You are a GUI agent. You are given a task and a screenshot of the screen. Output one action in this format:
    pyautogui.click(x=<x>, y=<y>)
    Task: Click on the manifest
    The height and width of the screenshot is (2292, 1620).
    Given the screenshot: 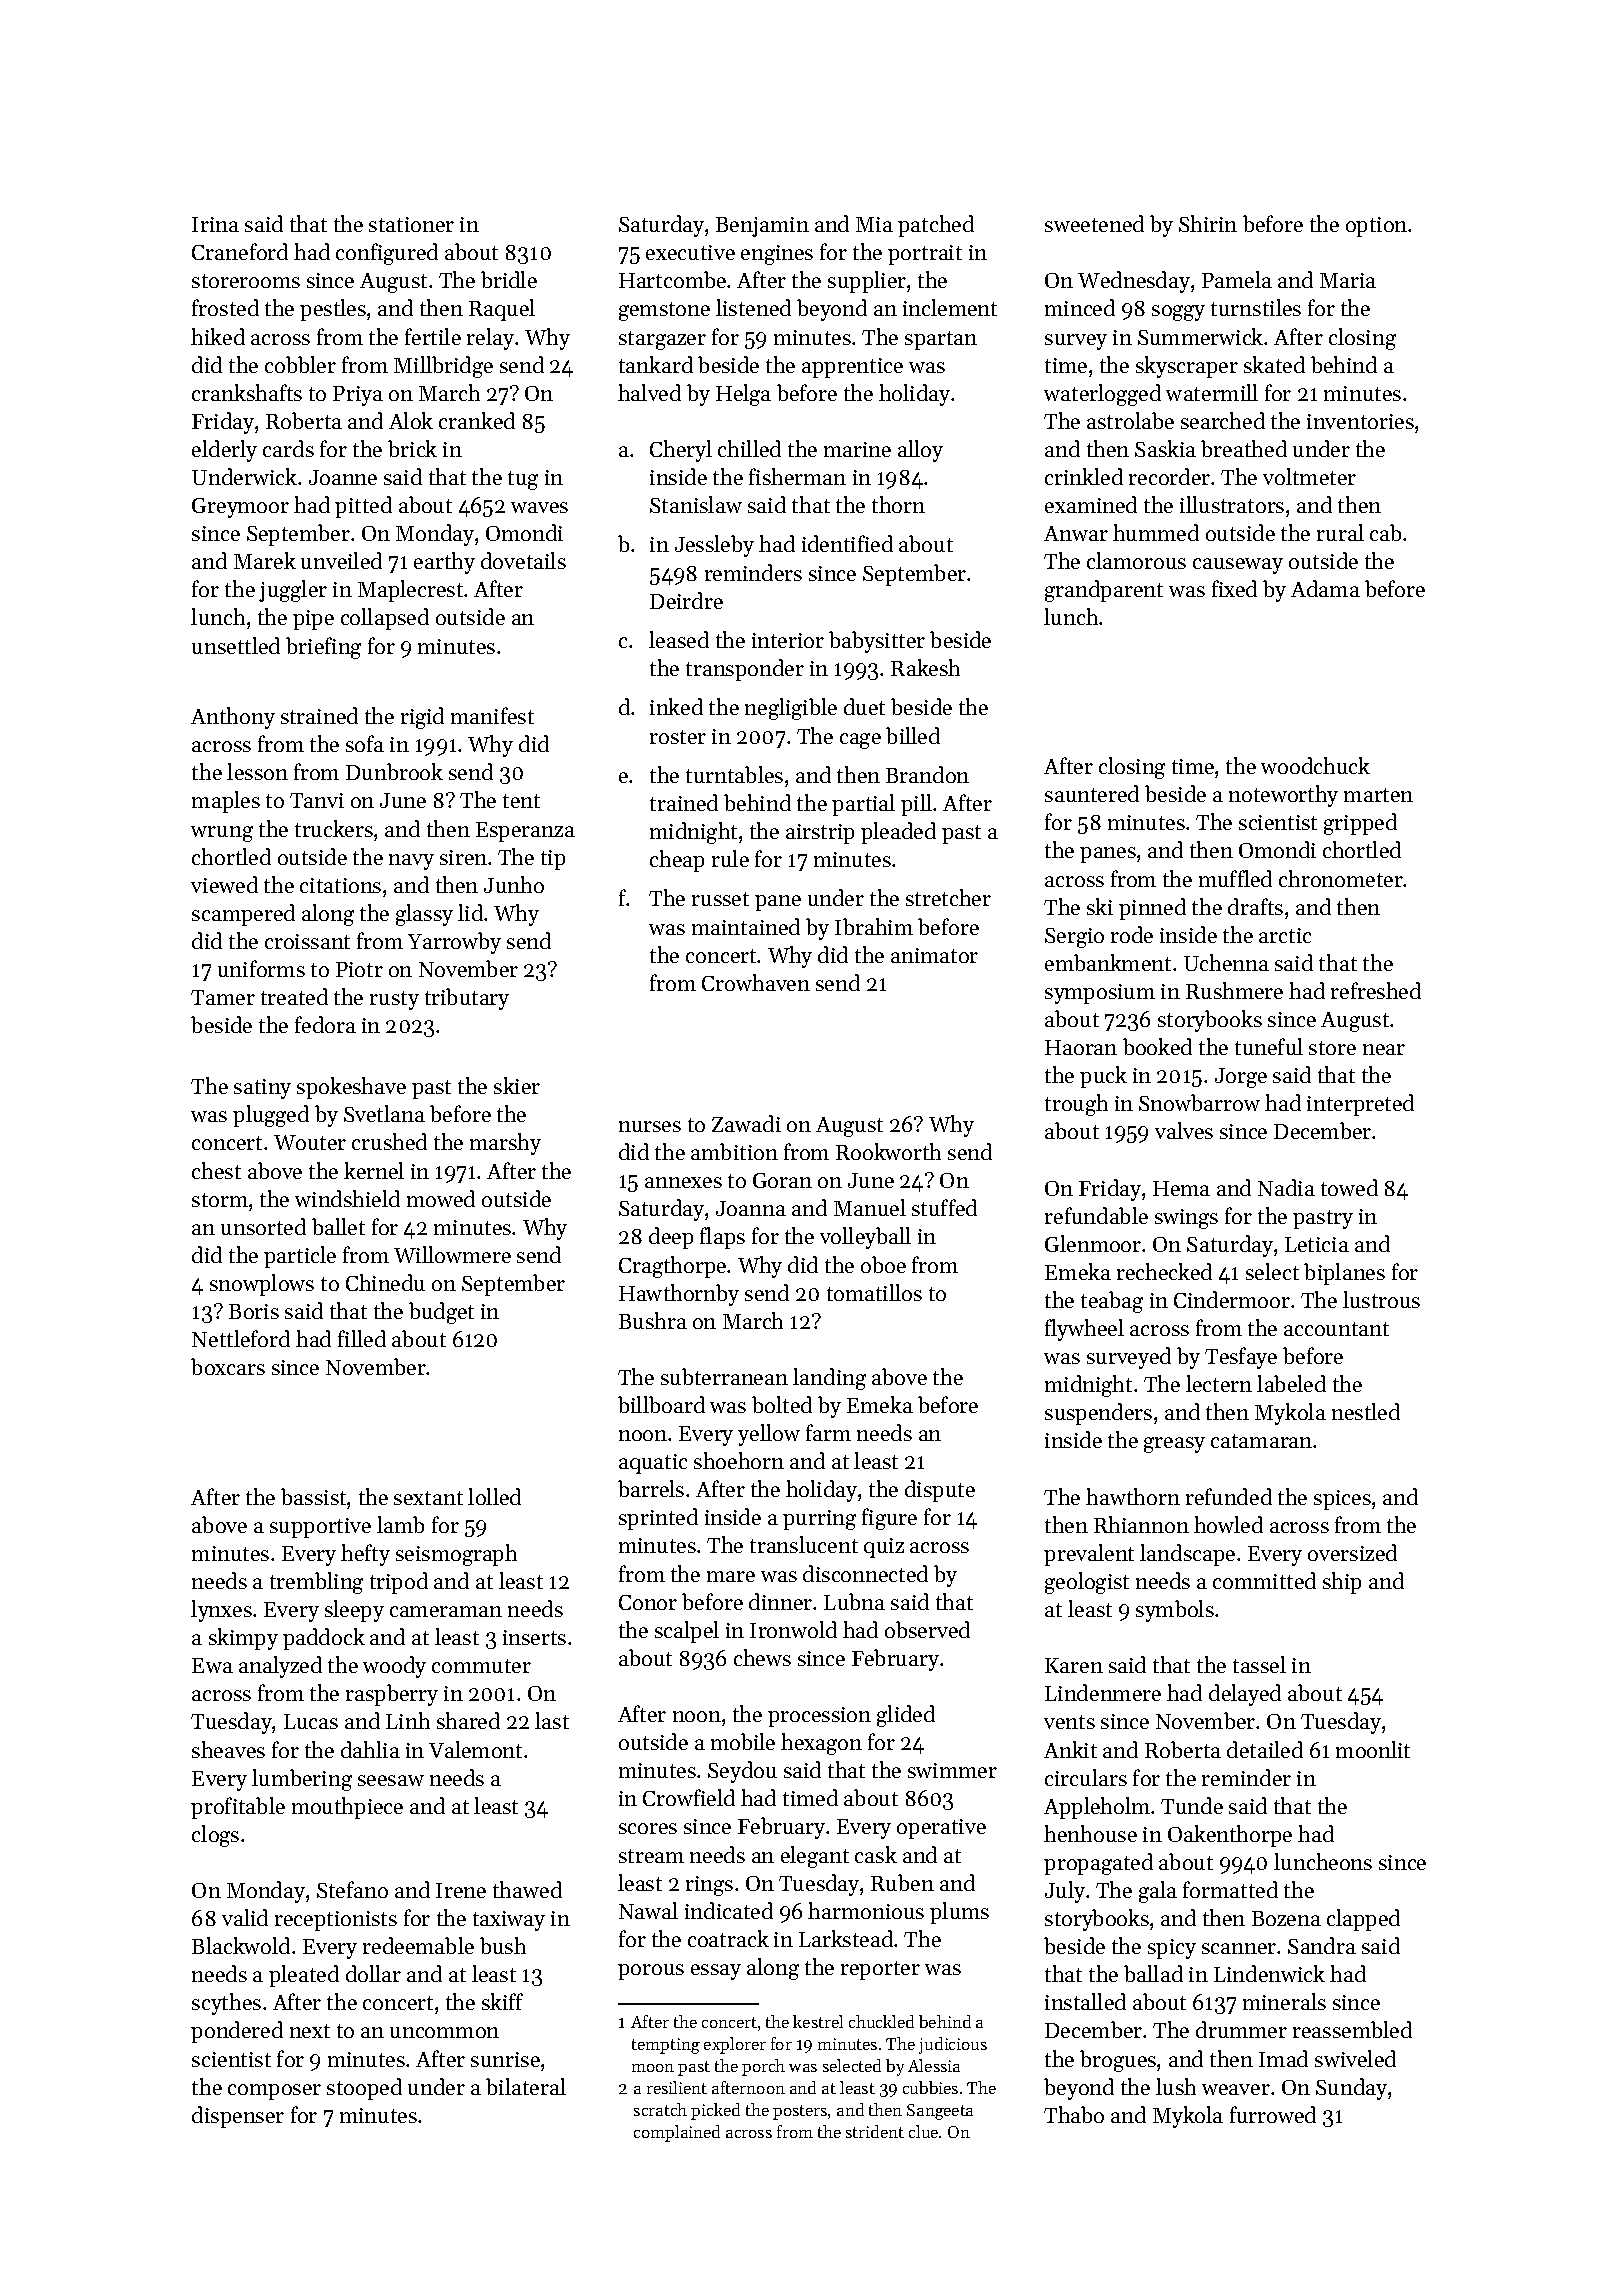 What is the action you would take?
    pyautogui.click(x=492, y=715)
